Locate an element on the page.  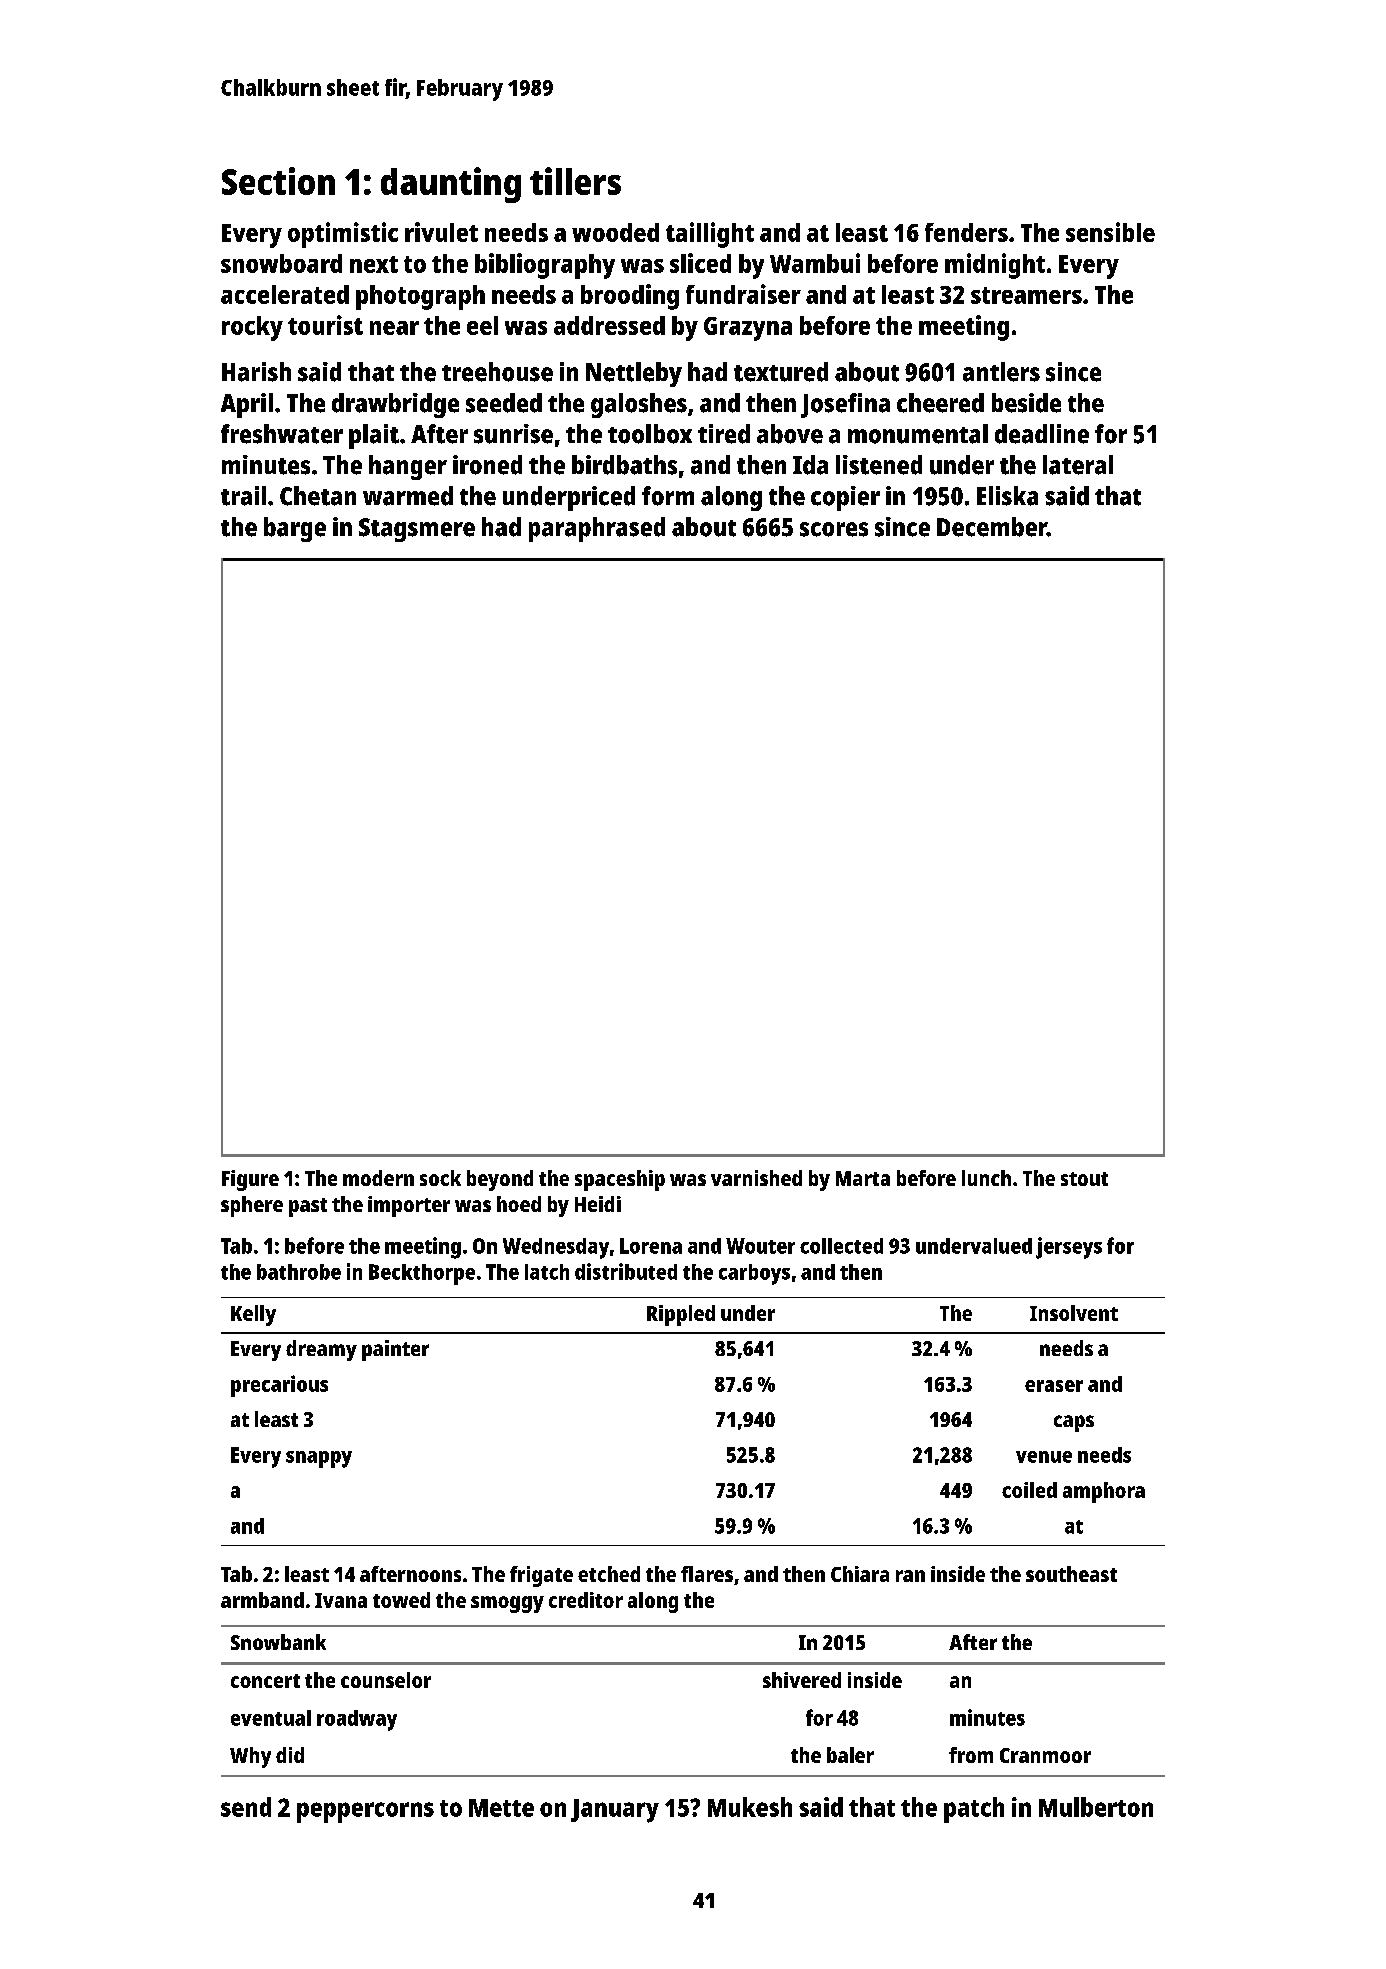
lunch is located at coordinates (986, 1178).
